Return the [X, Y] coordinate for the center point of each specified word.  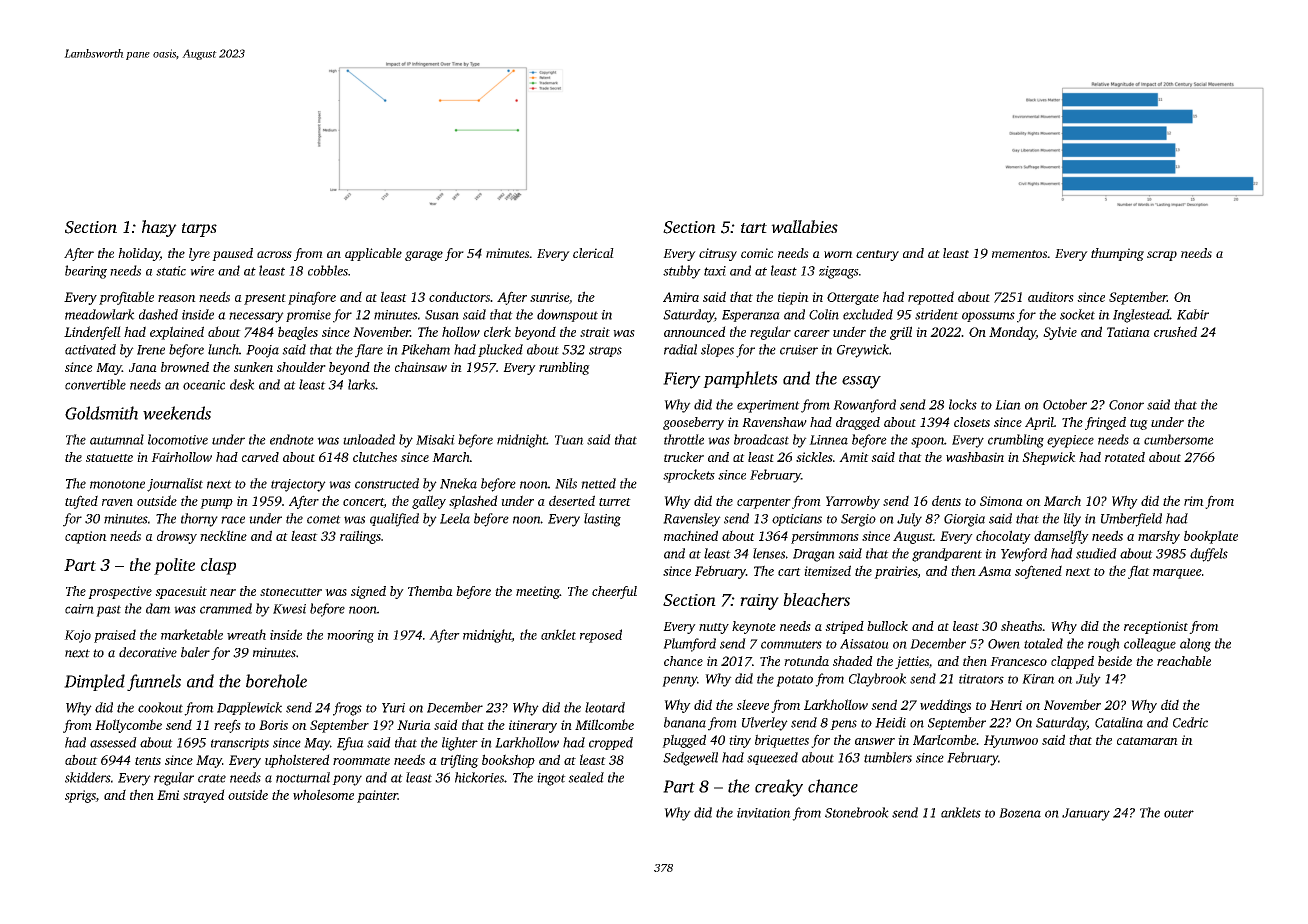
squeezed [772, 758]
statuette [109, 458]
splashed [473, 502]
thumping [1117, 254]
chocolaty [1003, 537]
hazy [159, 228]
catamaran [1147, 741]
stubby [682, 272]
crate [212, 778]
